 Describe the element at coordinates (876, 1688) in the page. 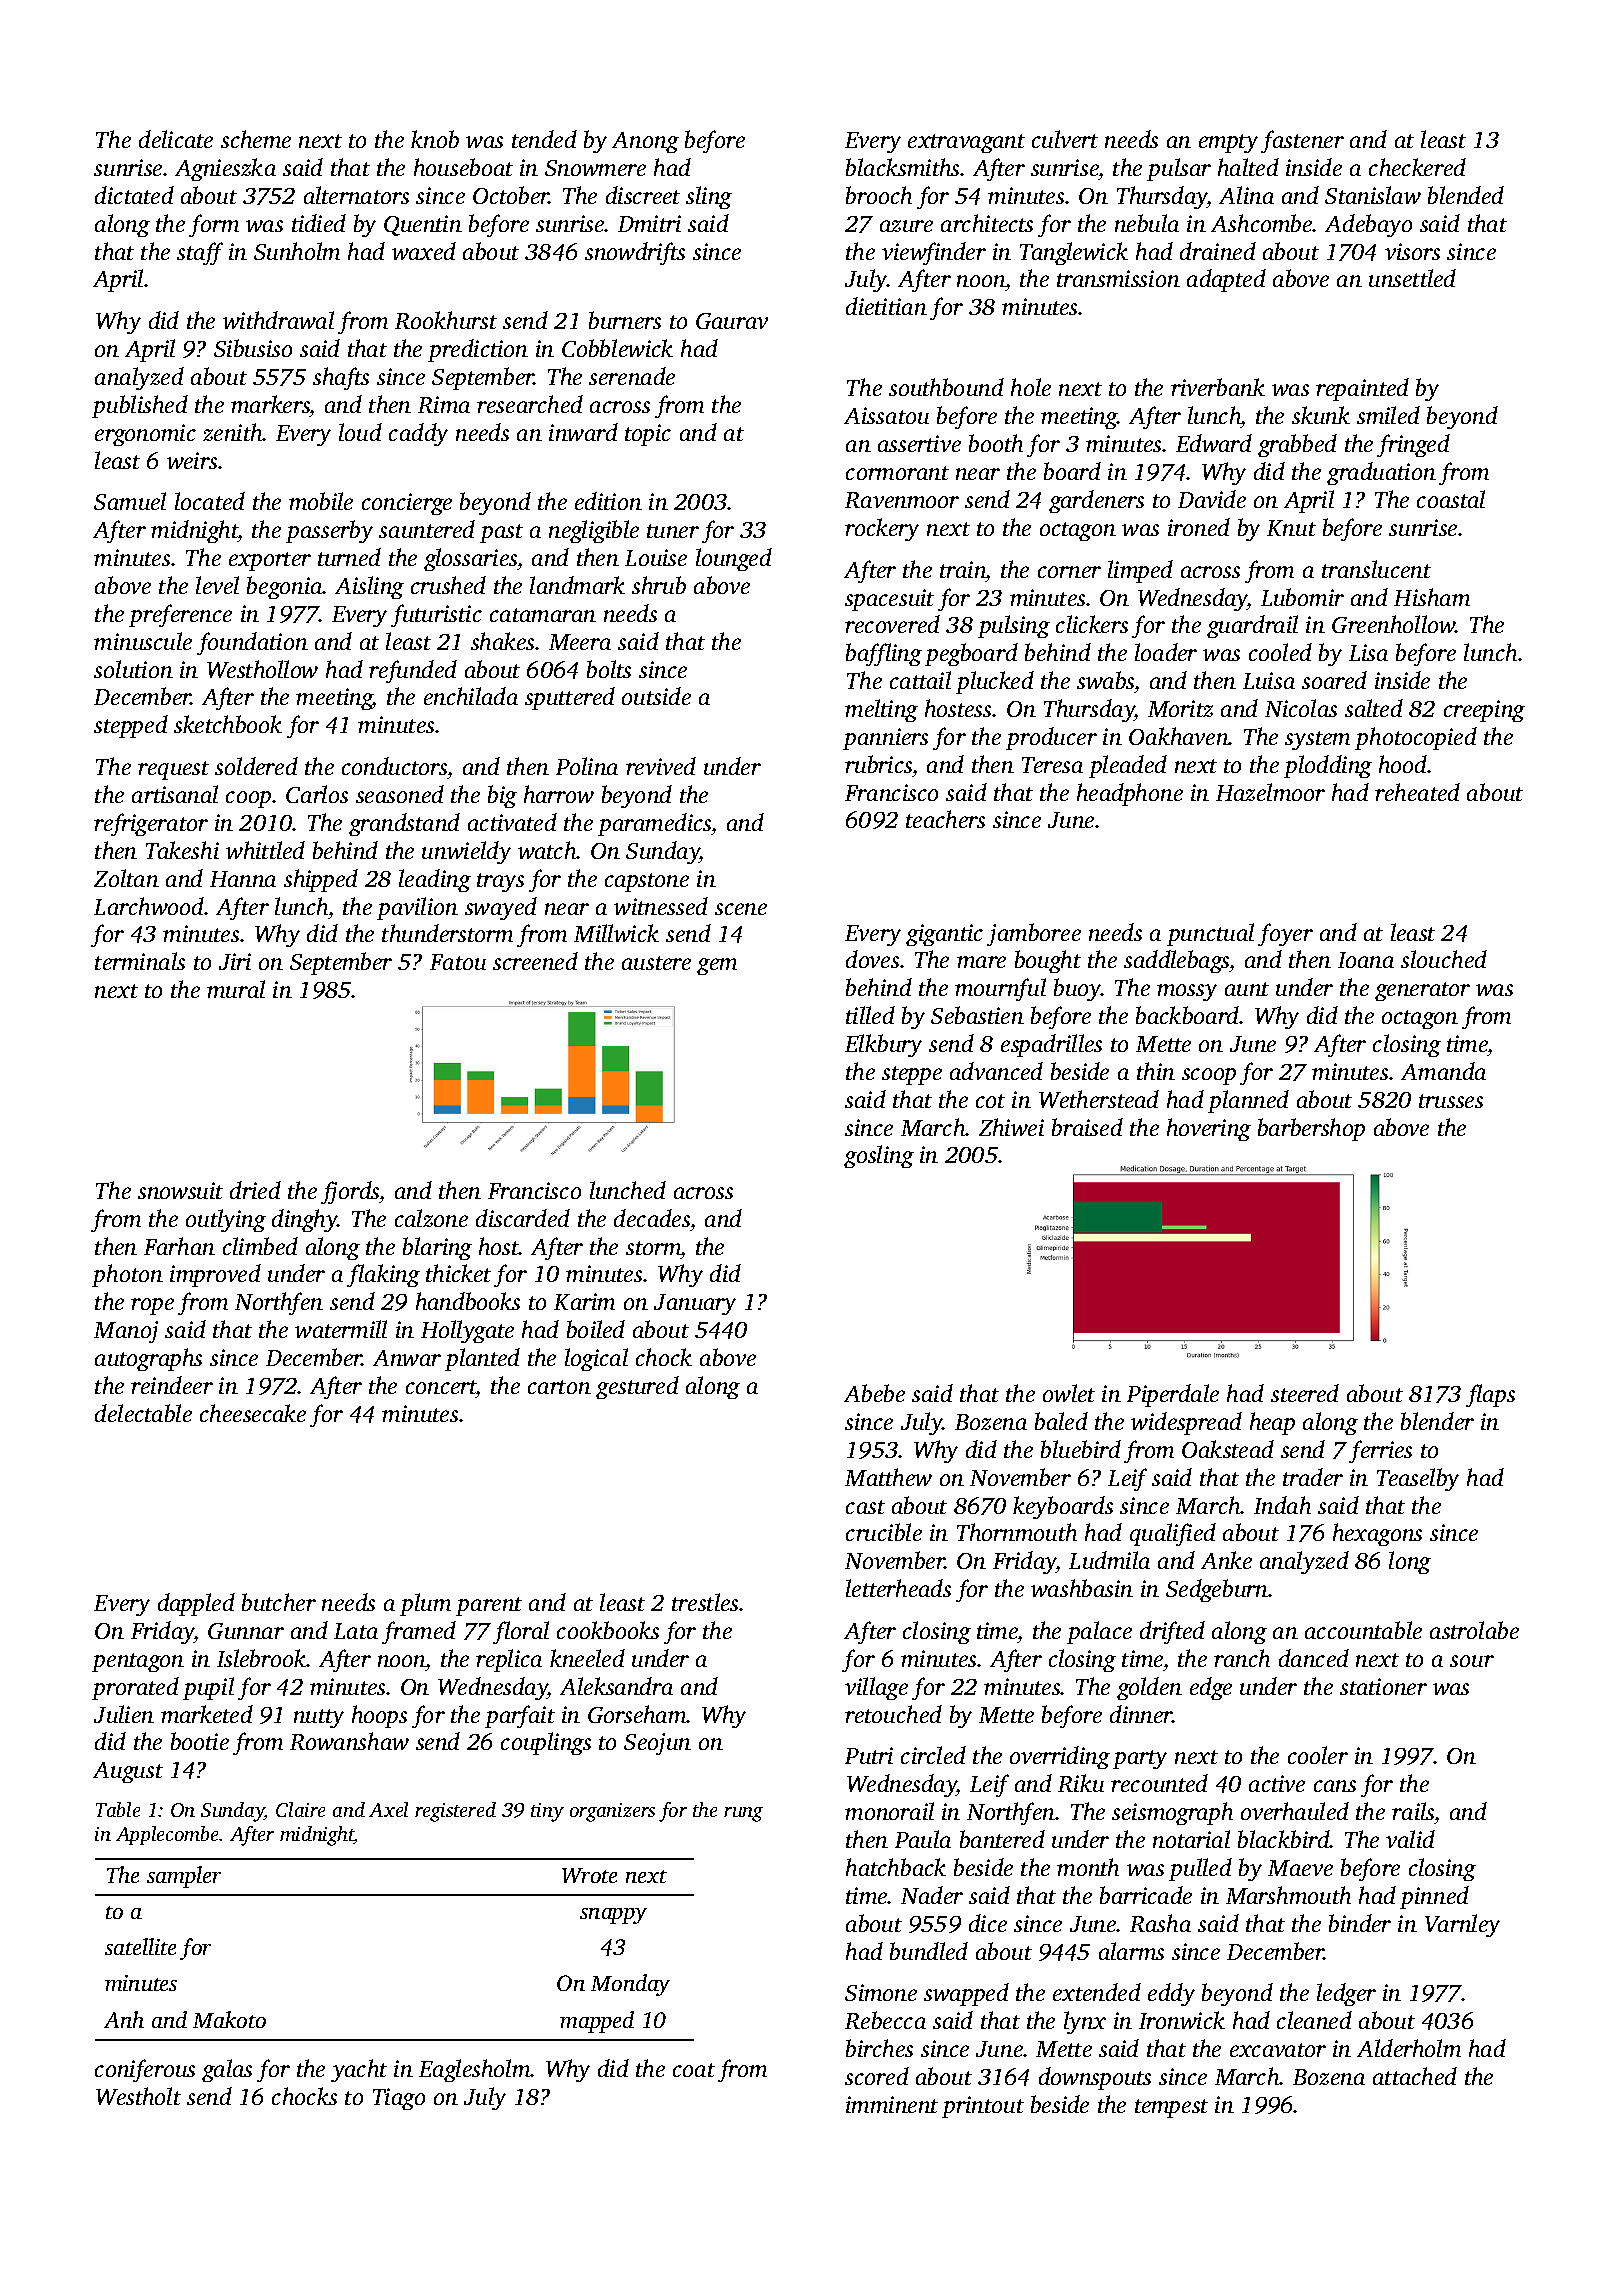

I see `village` at that location.
